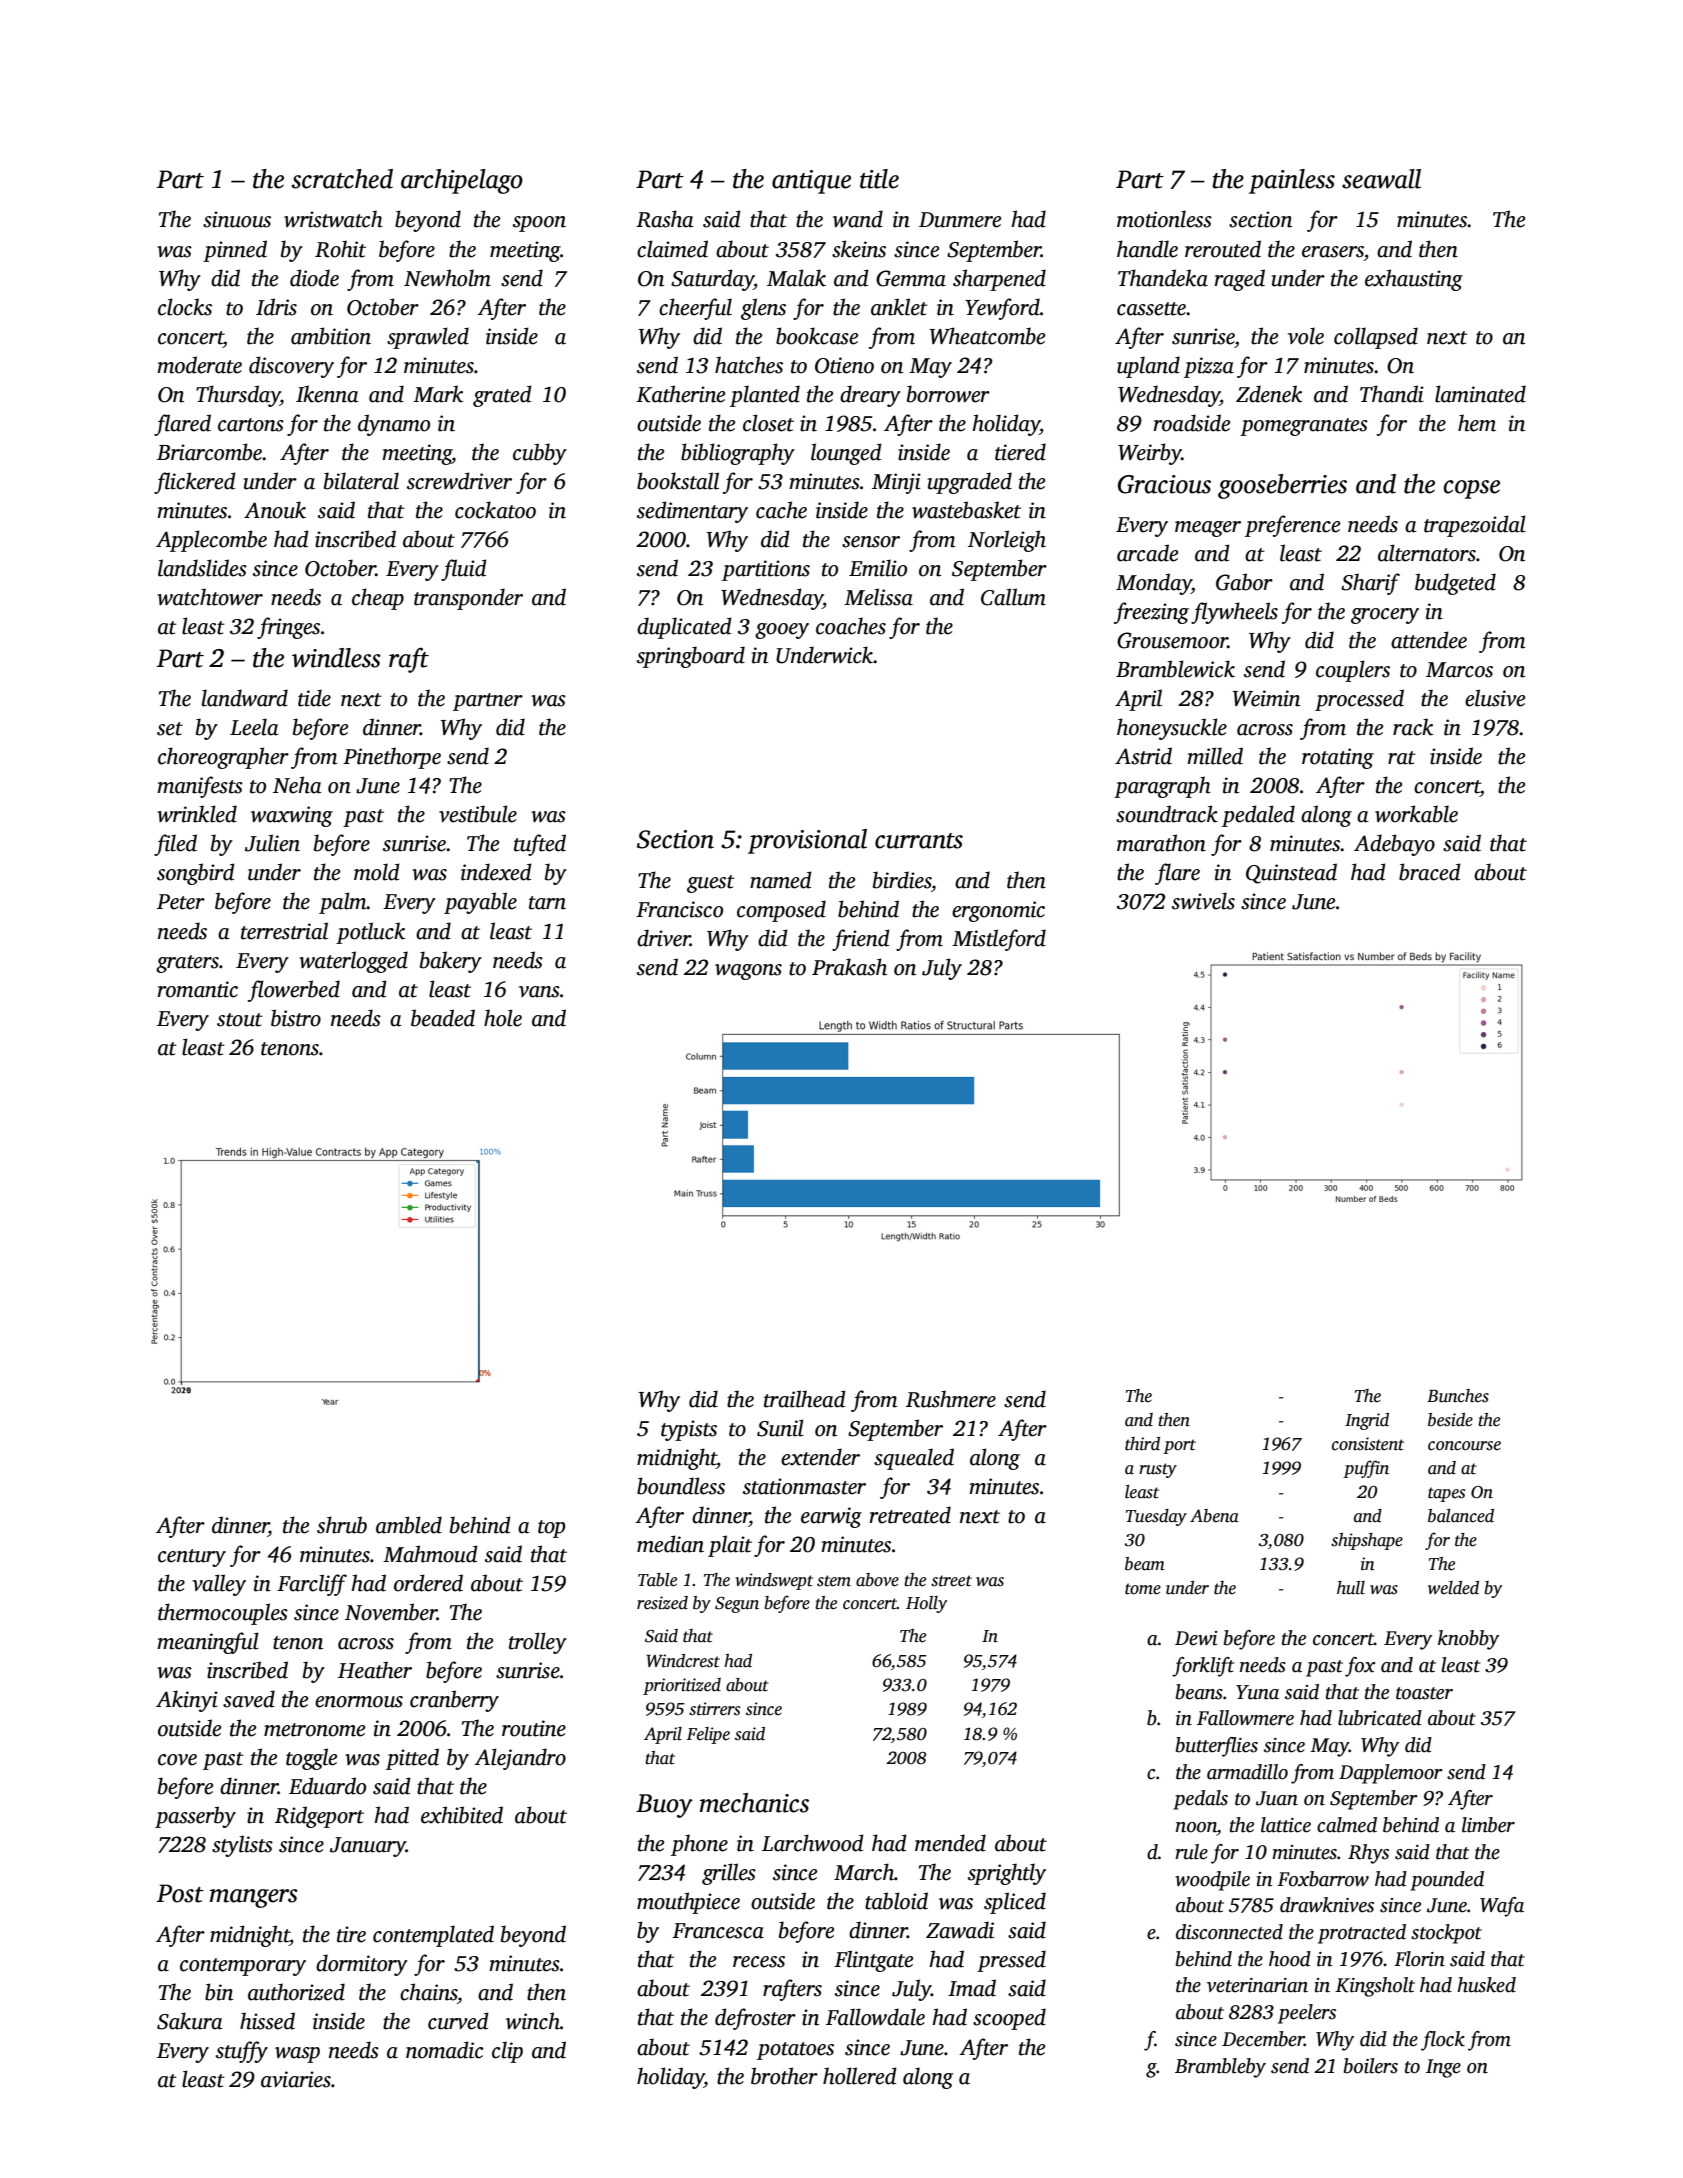  What do you see at coordinates (1191, 1852) in the image?
I see `rule` at bounding box center [1191, 1852].
